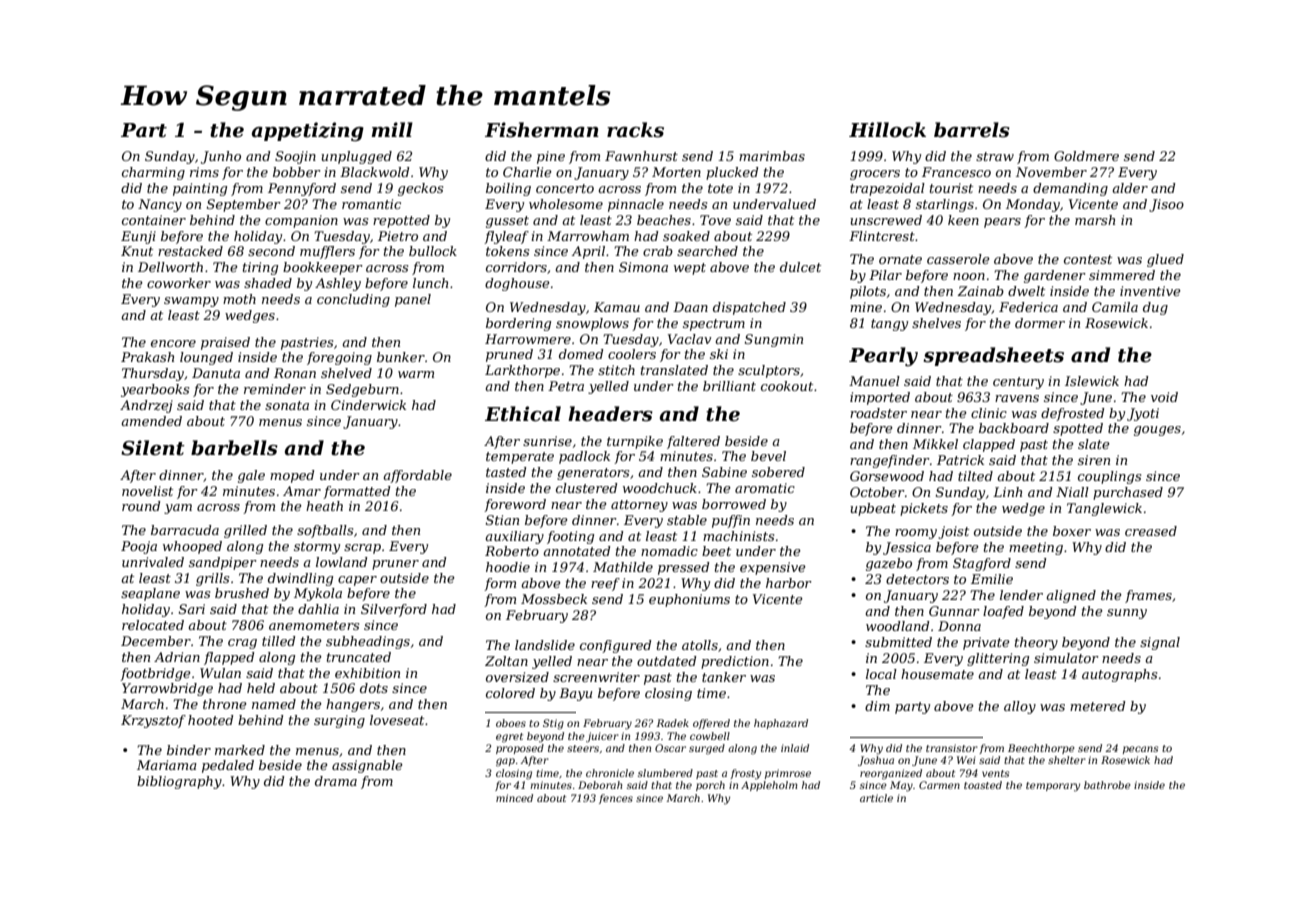 The width and height of the page is (1308, 924). Describe the element at coordinates (1094, 460) in the page. I see `siren` at that location.
